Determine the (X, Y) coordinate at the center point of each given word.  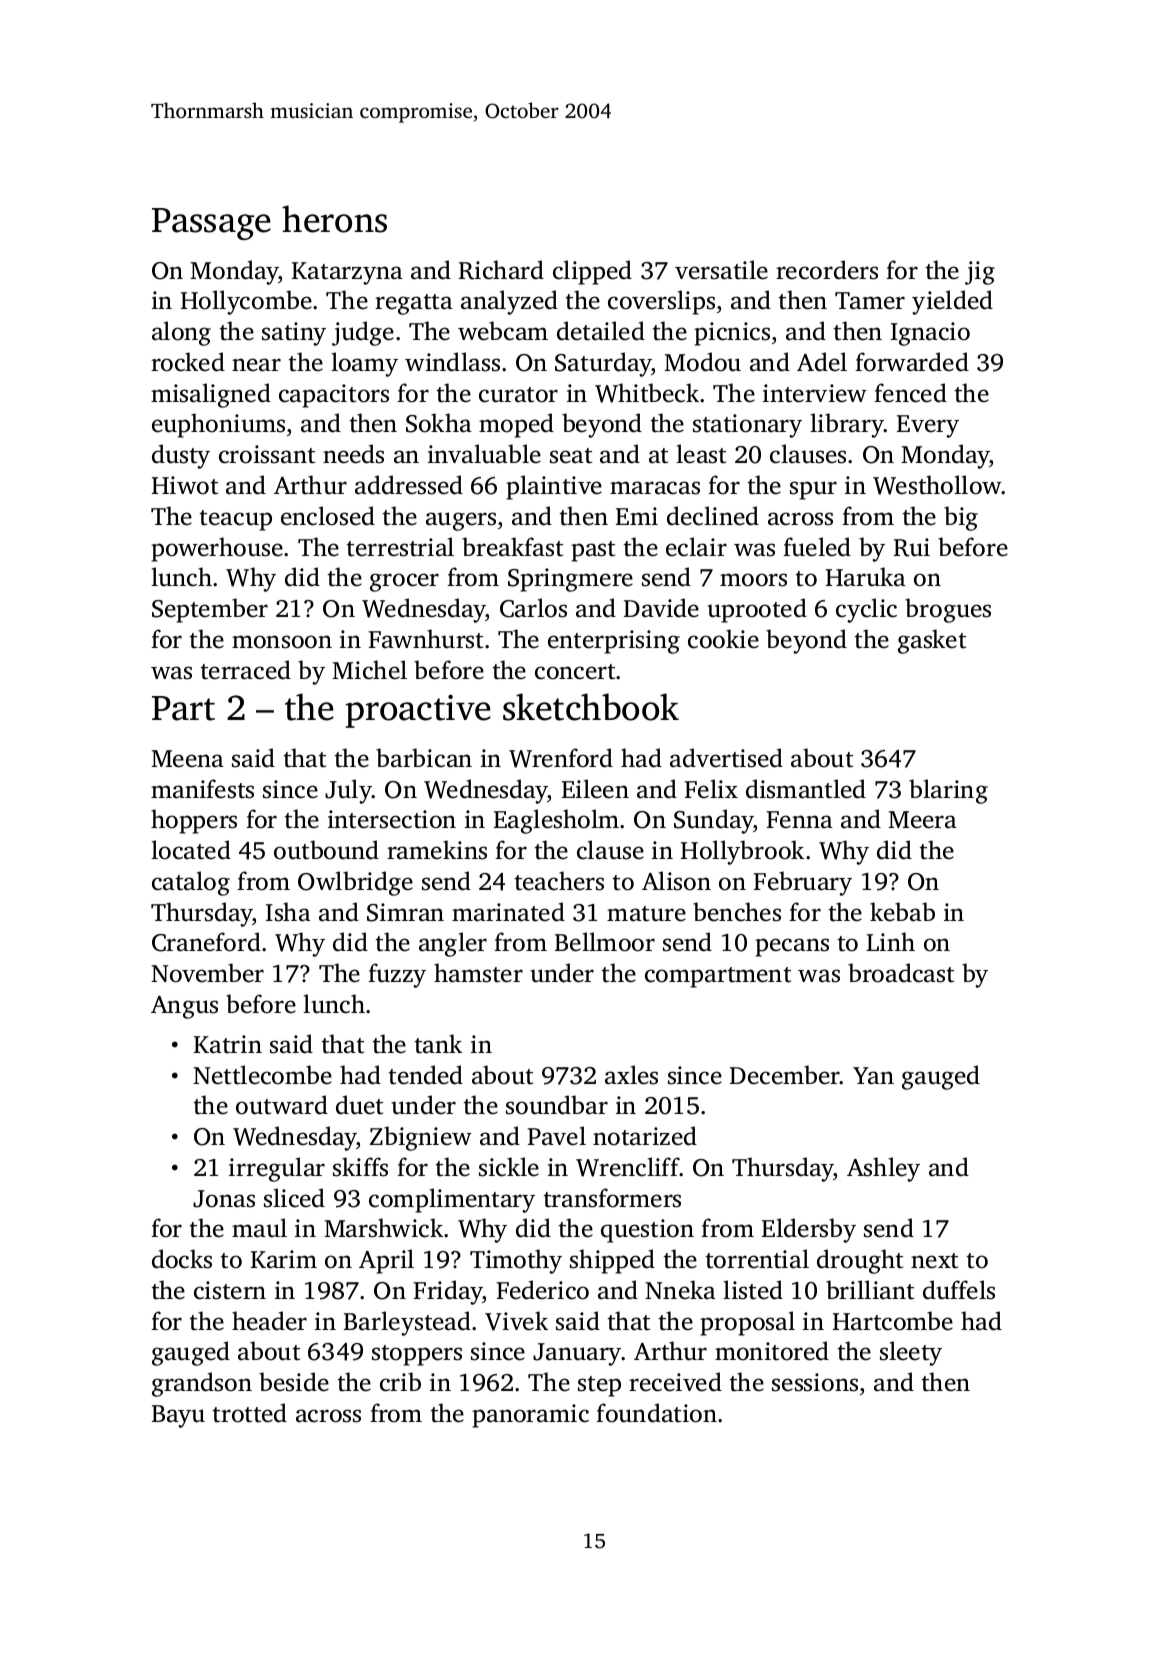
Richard (501, 270)
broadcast (901, 973)
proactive (418, 711)
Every (928, 426)
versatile (721, 270)
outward (282, 1105)
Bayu (178, 1416)
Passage (211, 224)
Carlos (533, 608)
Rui (912, 547)
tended (426, 1075)
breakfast (512, 547)
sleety (911, 1353)
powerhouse (217, 549)
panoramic (530, 1416)
